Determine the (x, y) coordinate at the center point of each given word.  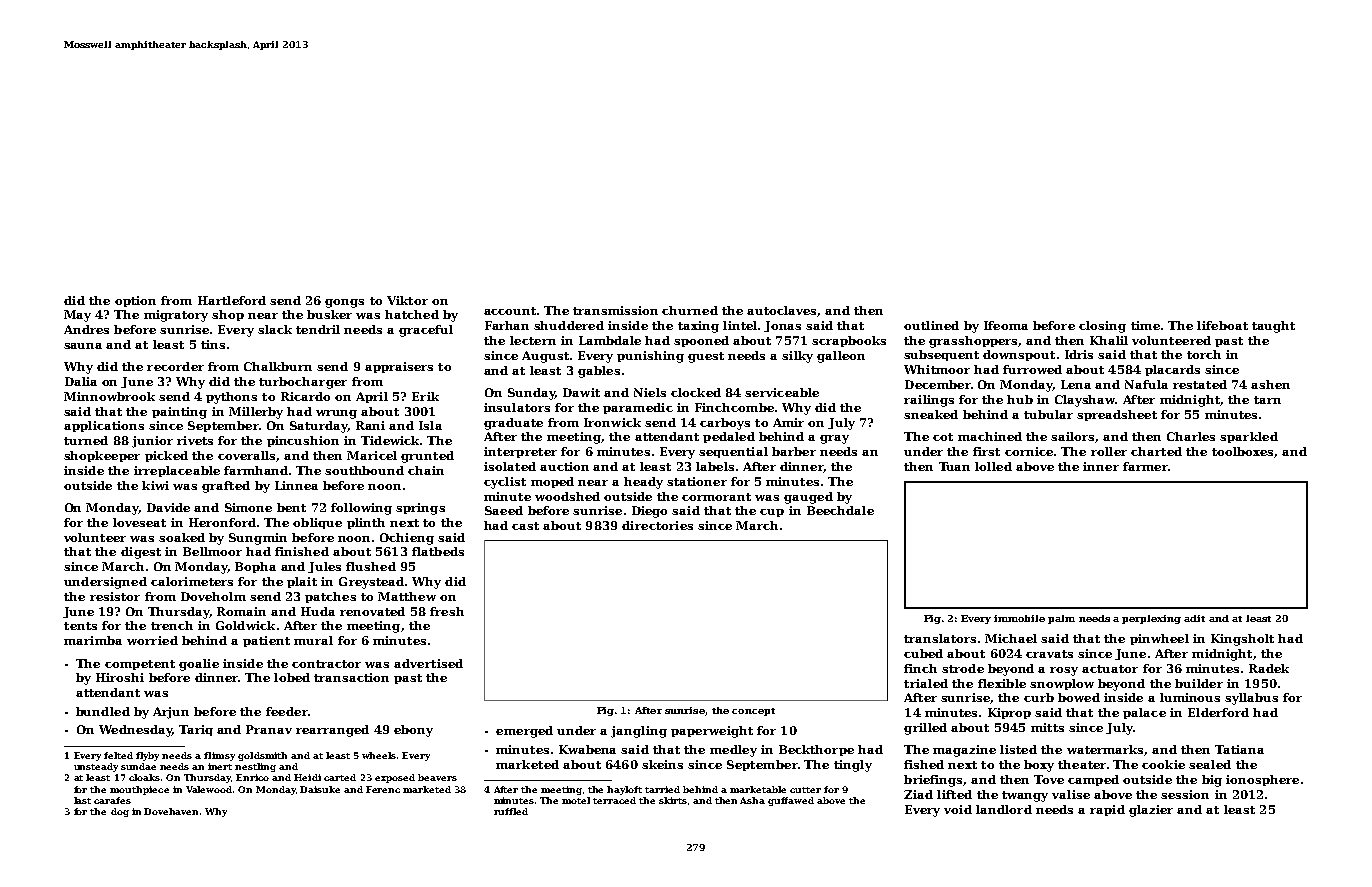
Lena (1076, 384)
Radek (1269, 668)
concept (753, 712)
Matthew (407, 596)
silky (797, 357)
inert (220, 766)
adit (1194, 618)
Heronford (222, 522)
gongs (344, 303)
